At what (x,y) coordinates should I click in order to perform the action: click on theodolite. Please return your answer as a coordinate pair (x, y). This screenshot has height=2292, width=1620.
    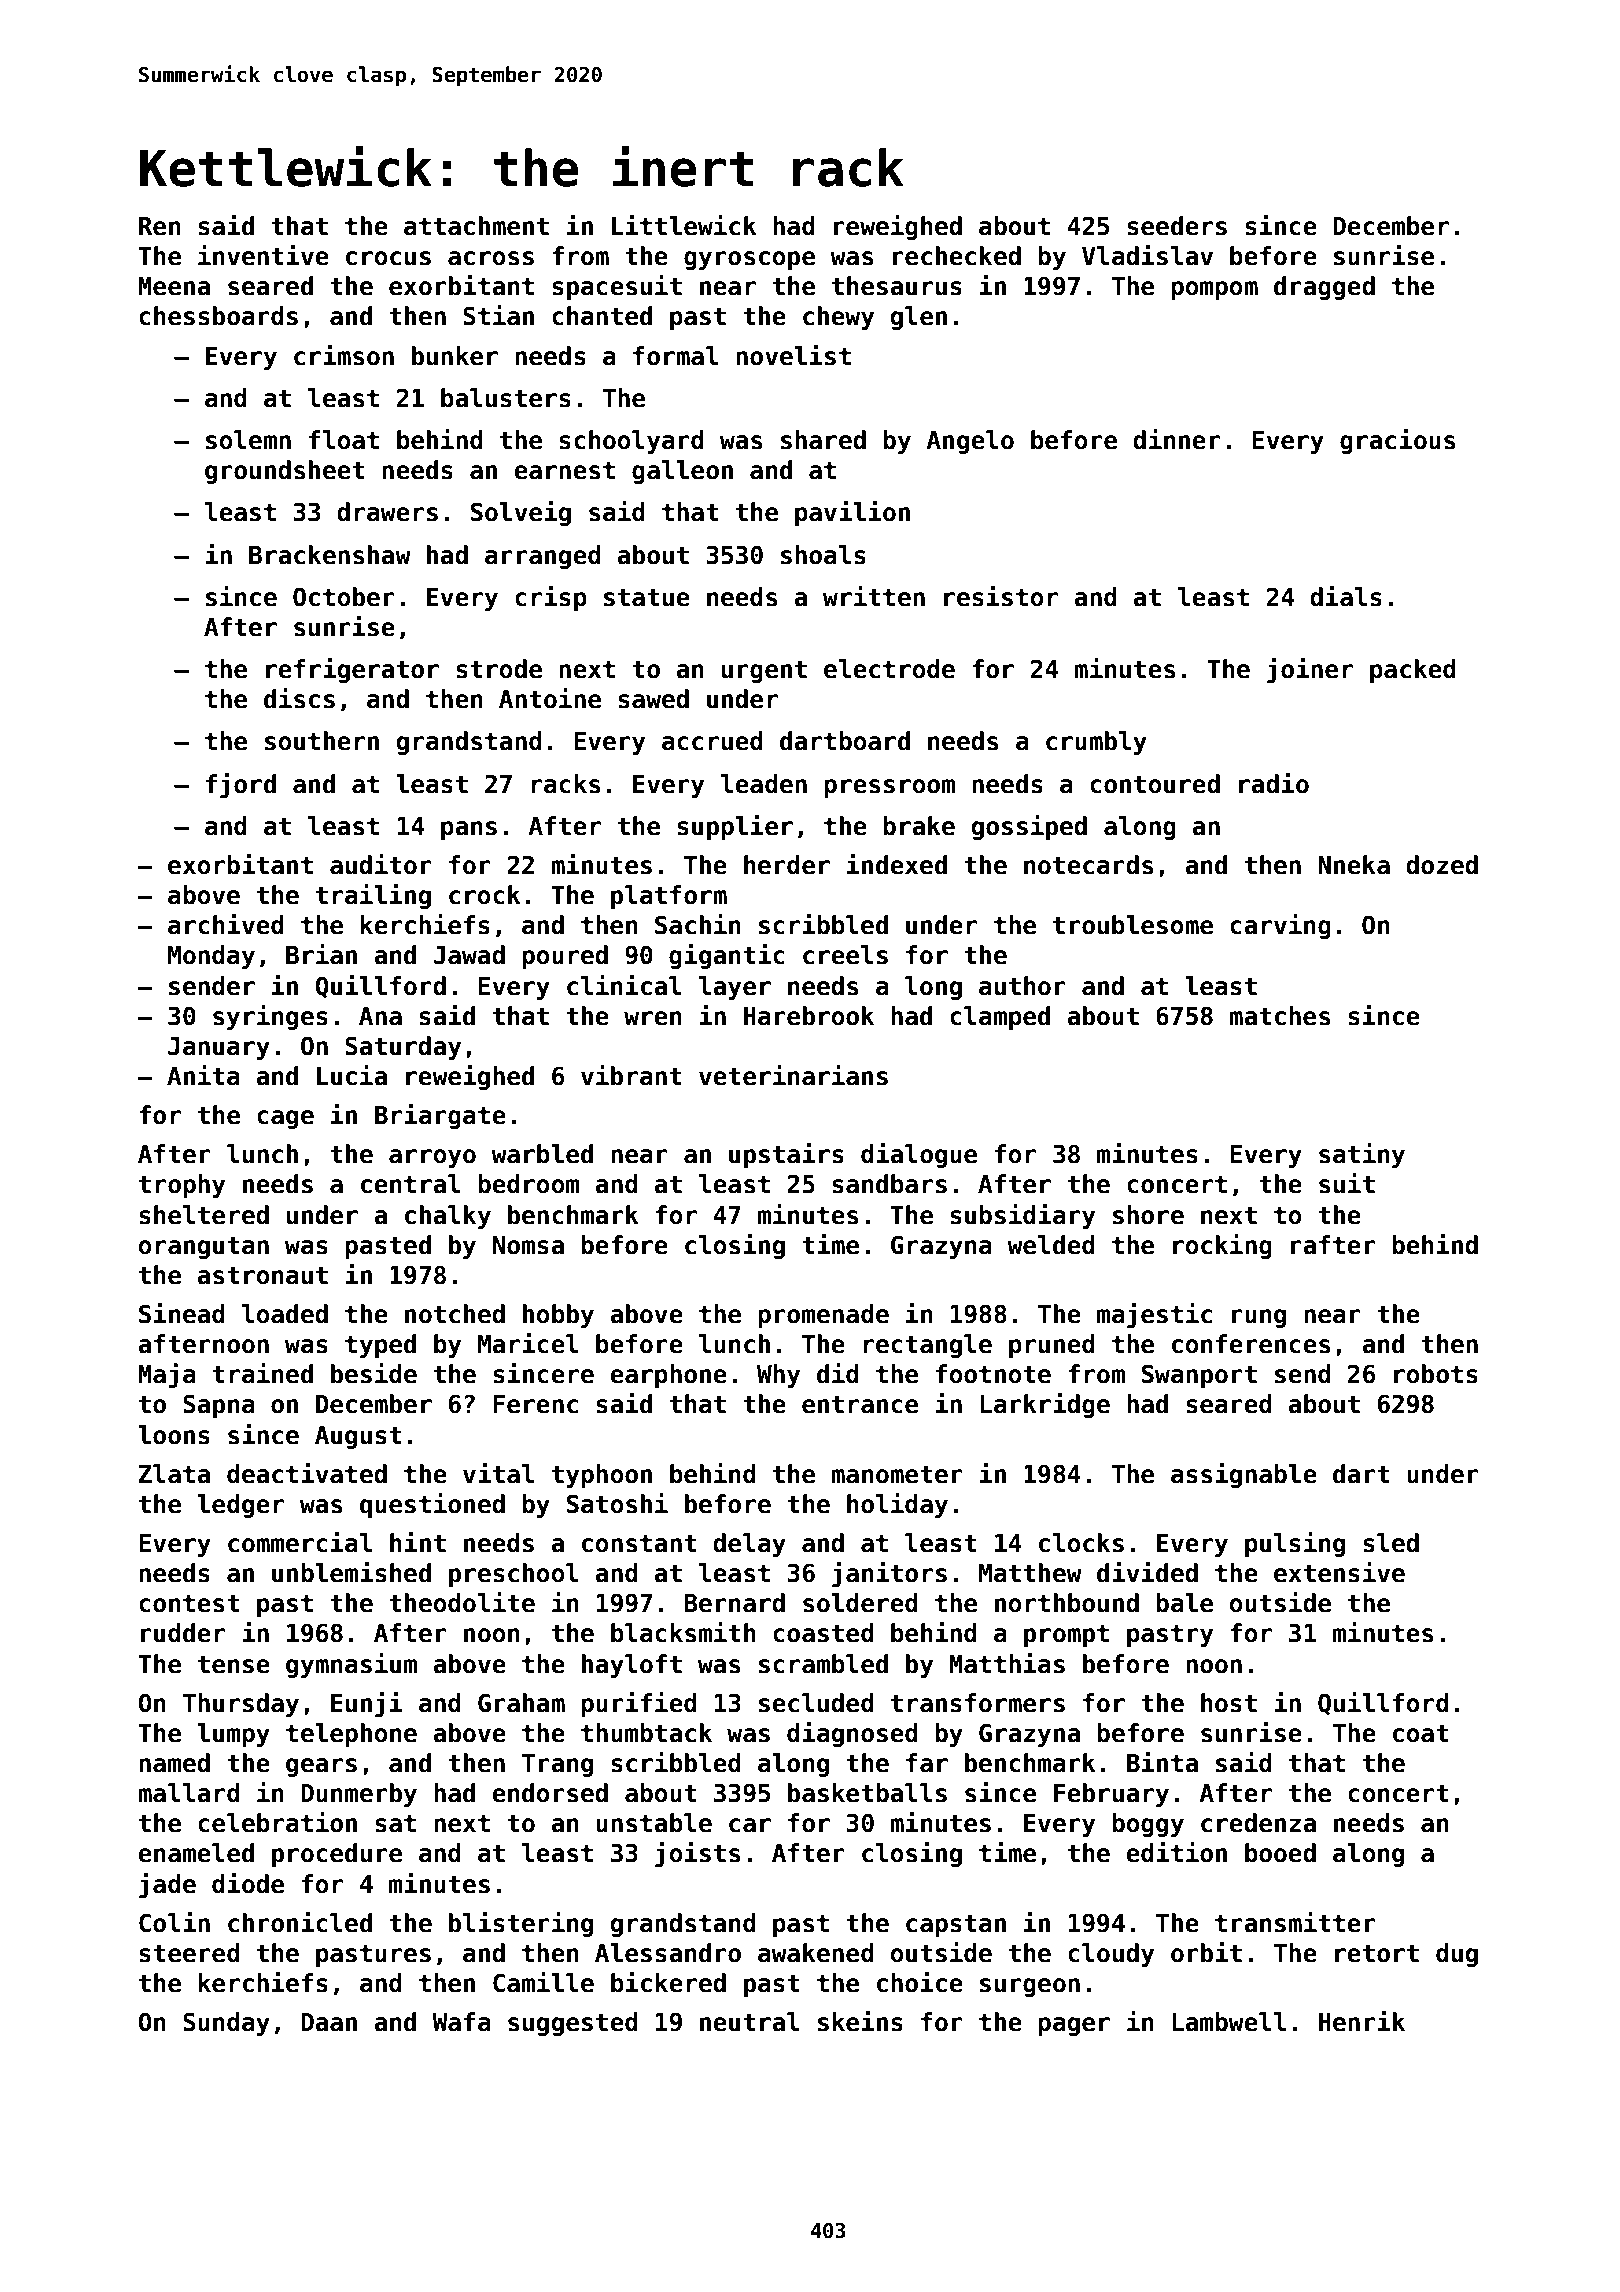
    Looking at the image, I should click on (462, 1602).
